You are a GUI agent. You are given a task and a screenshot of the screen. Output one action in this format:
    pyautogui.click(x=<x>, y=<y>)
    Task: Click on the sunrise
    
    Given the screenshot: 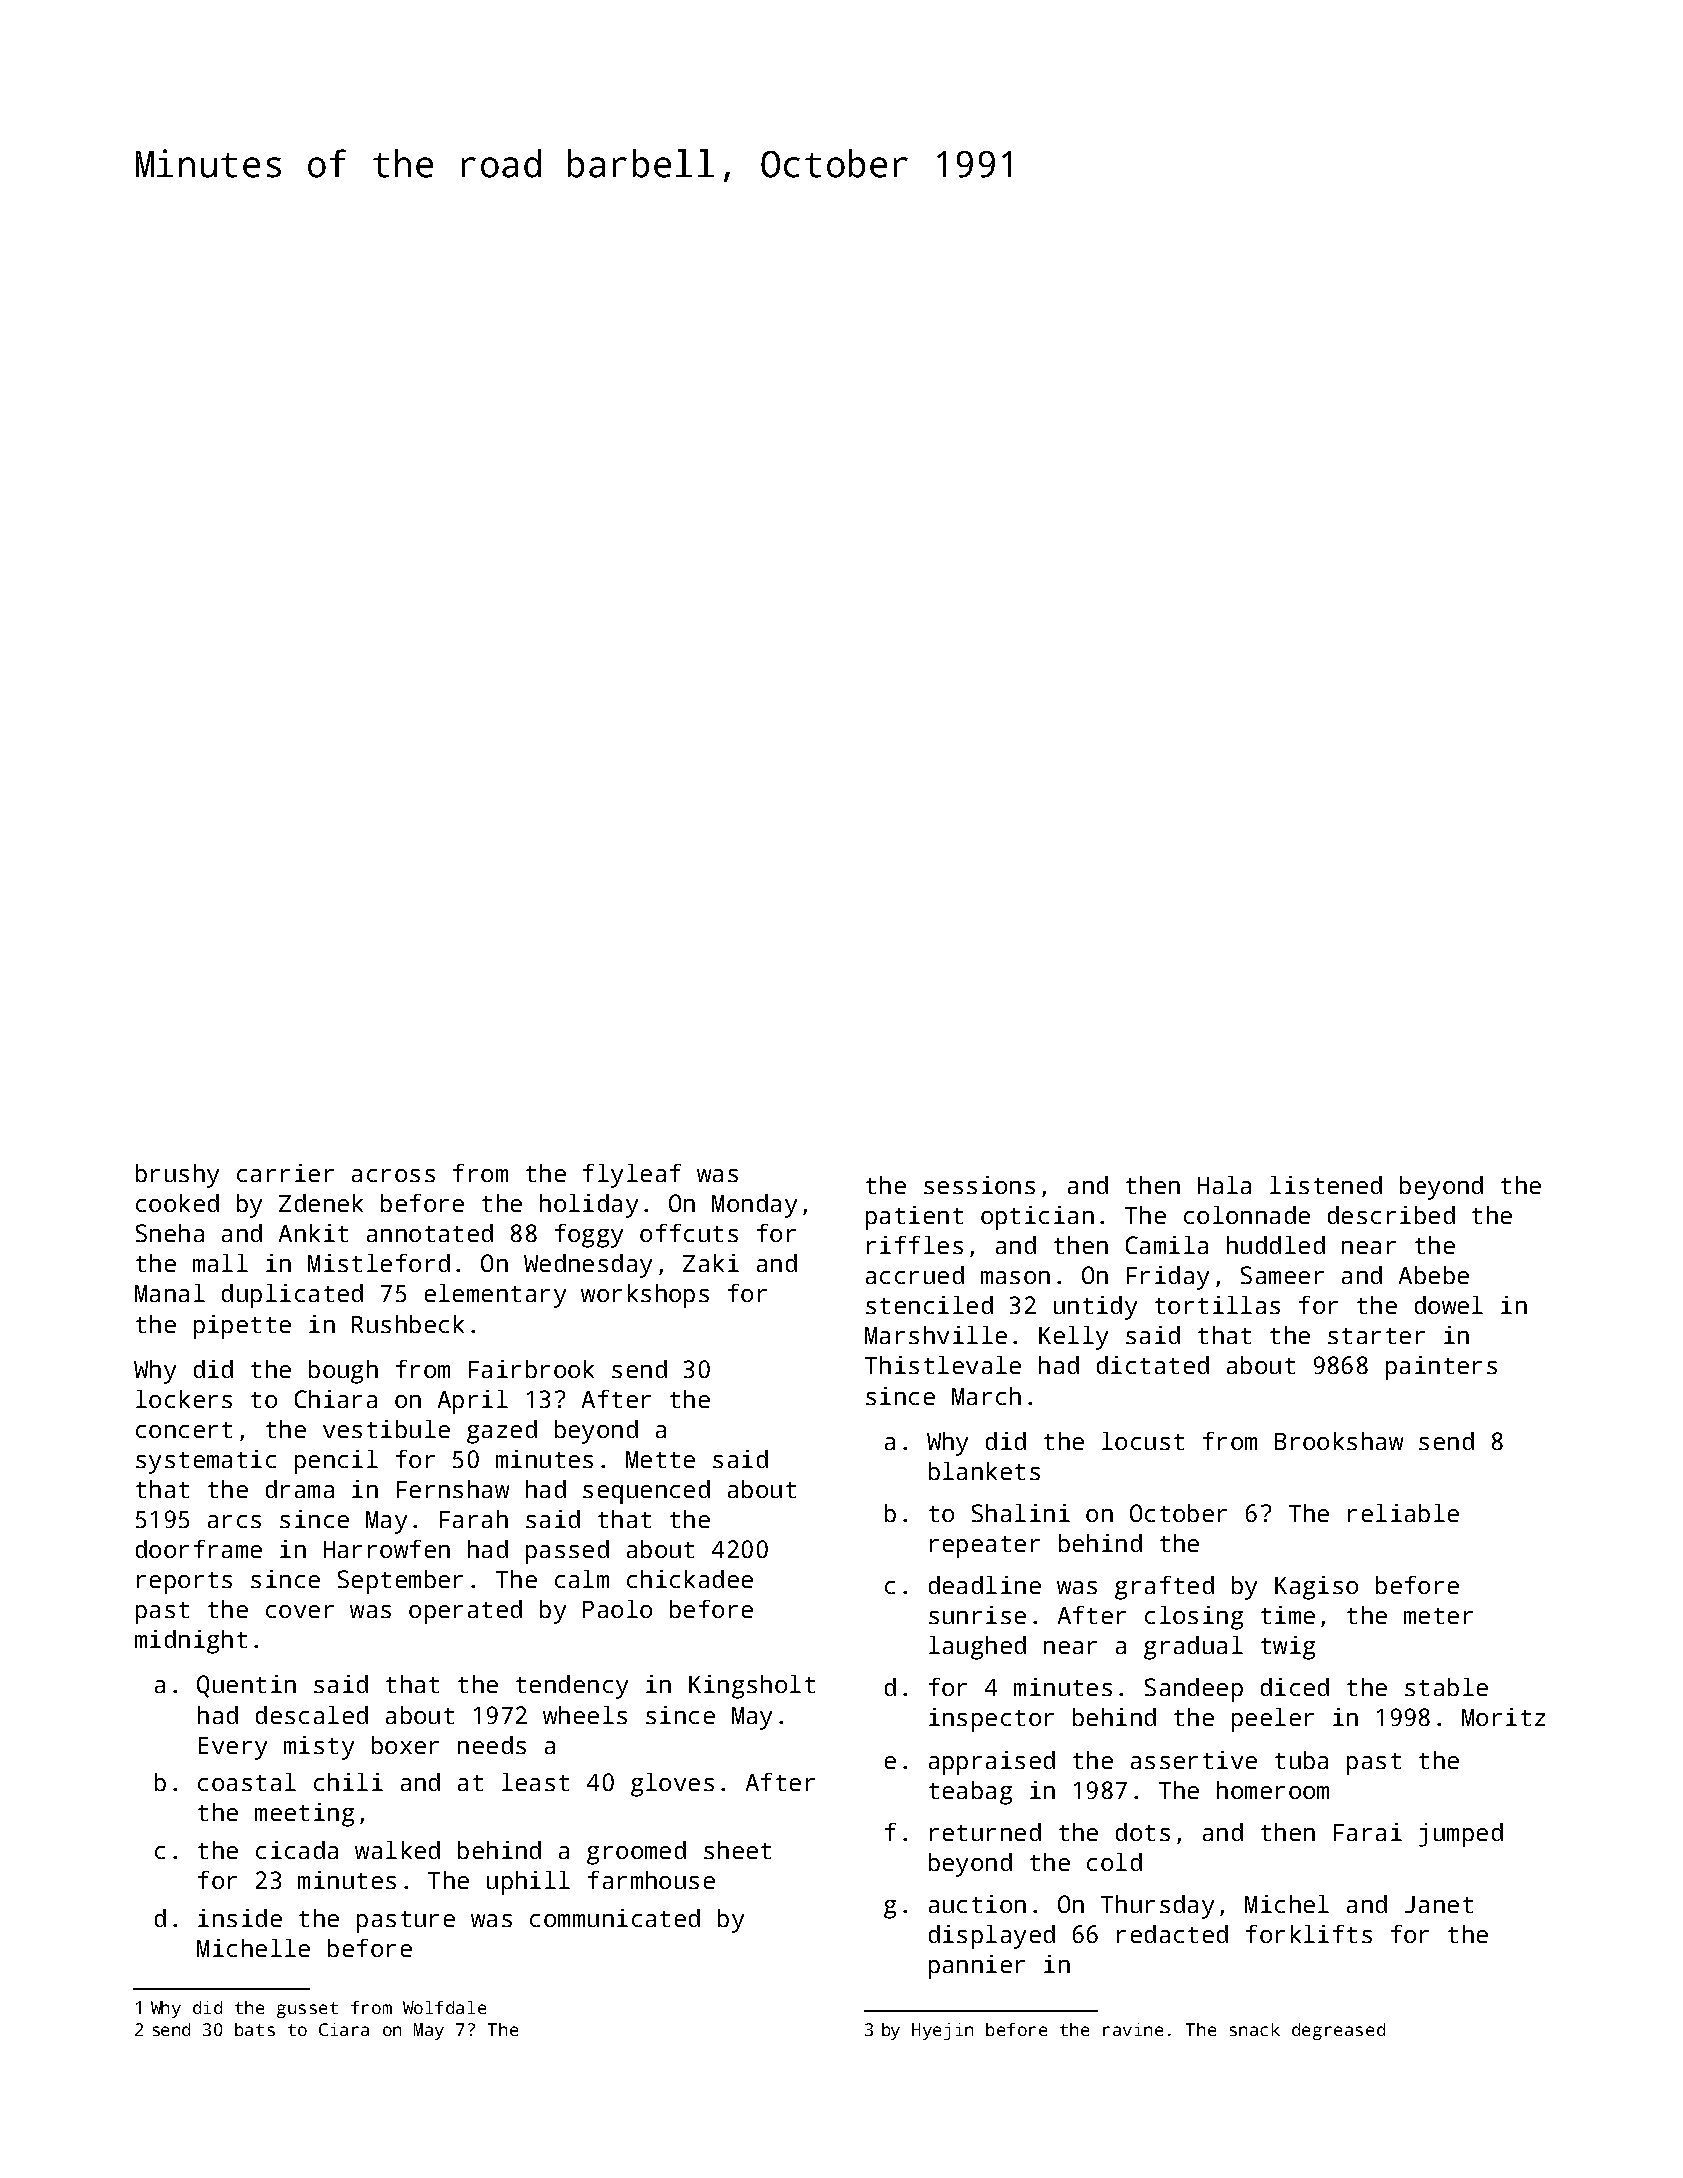 What is the action you would take?
    pyautogui.click(x=977, y=1615)
